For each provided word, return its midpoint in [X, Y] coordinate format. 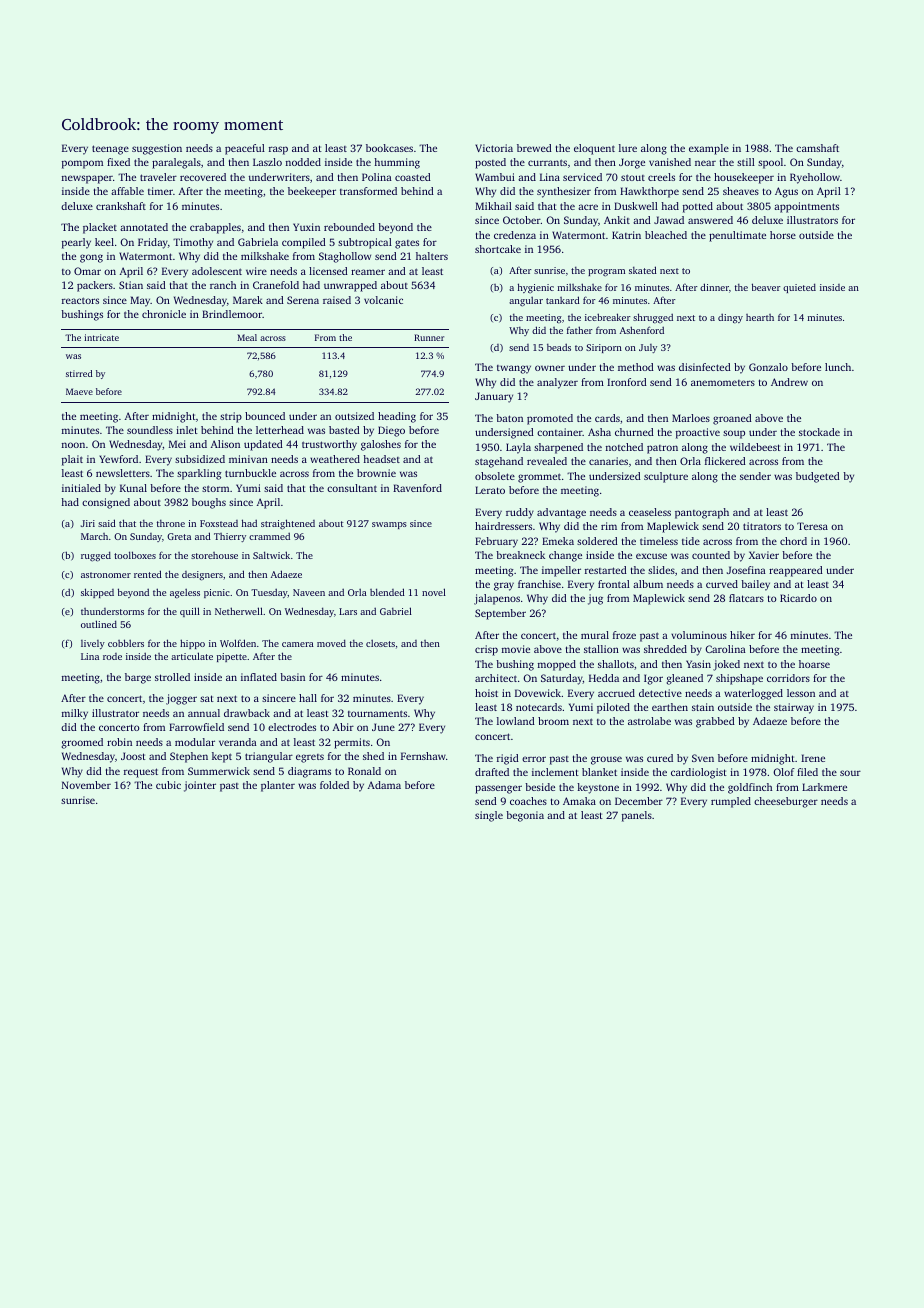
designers [202, 576]
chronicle [164, 314]
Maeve [79, 391]
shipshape [739, 679]
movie [516, 649]
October [522, 220]
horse [783, 235]
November [86, 785]
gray [504, 586]
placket [100, 228]
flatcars [746, 598]
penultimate [737, 236]
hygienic [536, 288]
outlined [99, 624]
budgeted [818, 477]
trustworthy [329, 445]
